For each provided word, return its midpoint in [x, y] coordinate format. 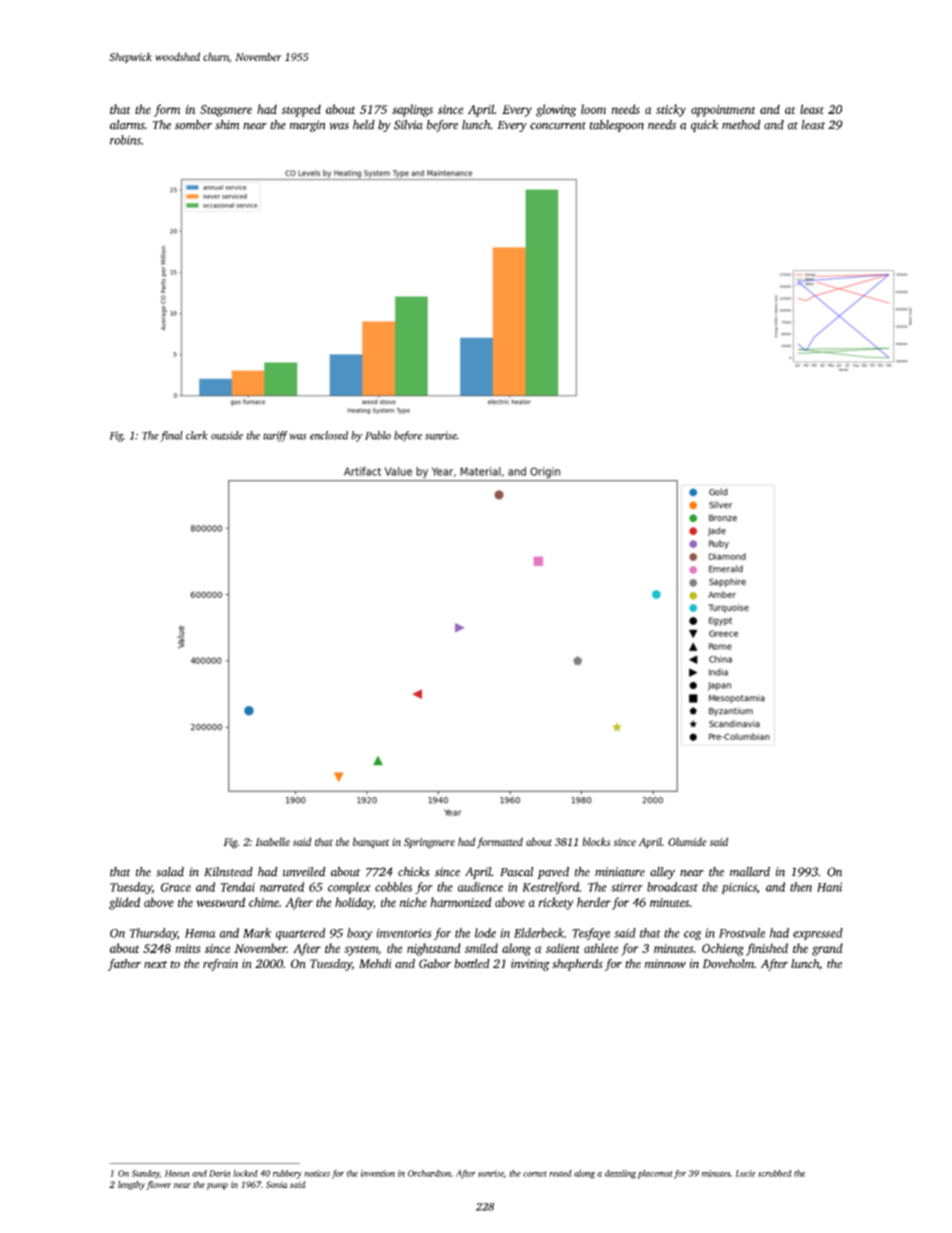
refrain [220, 965]
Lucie [745, 1173]
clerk [197, 435]
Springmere [429, 843]
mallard [750, 872]
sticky [671, 110]
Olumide [687, 841]
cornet [535, 1174]
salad [170, 872]
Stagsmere [226, 111]
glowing [556, 110]
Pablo [378, 435]
